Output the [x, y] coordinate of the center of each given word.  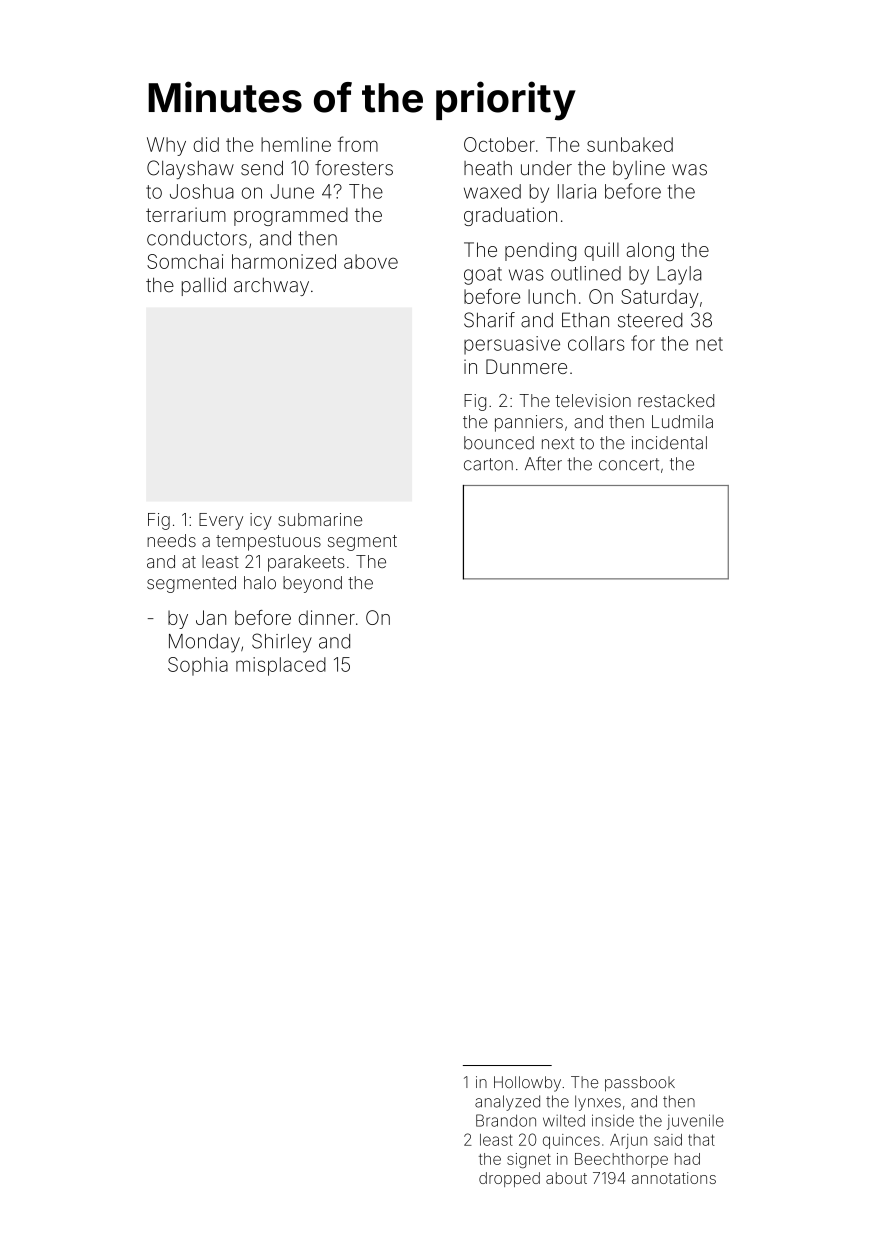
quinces [571, 1141]
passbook [640, 1084]
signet [529, 1160]
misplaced [281, 666]
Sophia [198, 666]
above [371, 261]
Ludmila [682, 422]
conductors [197, 238]
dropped [509, 1179]
